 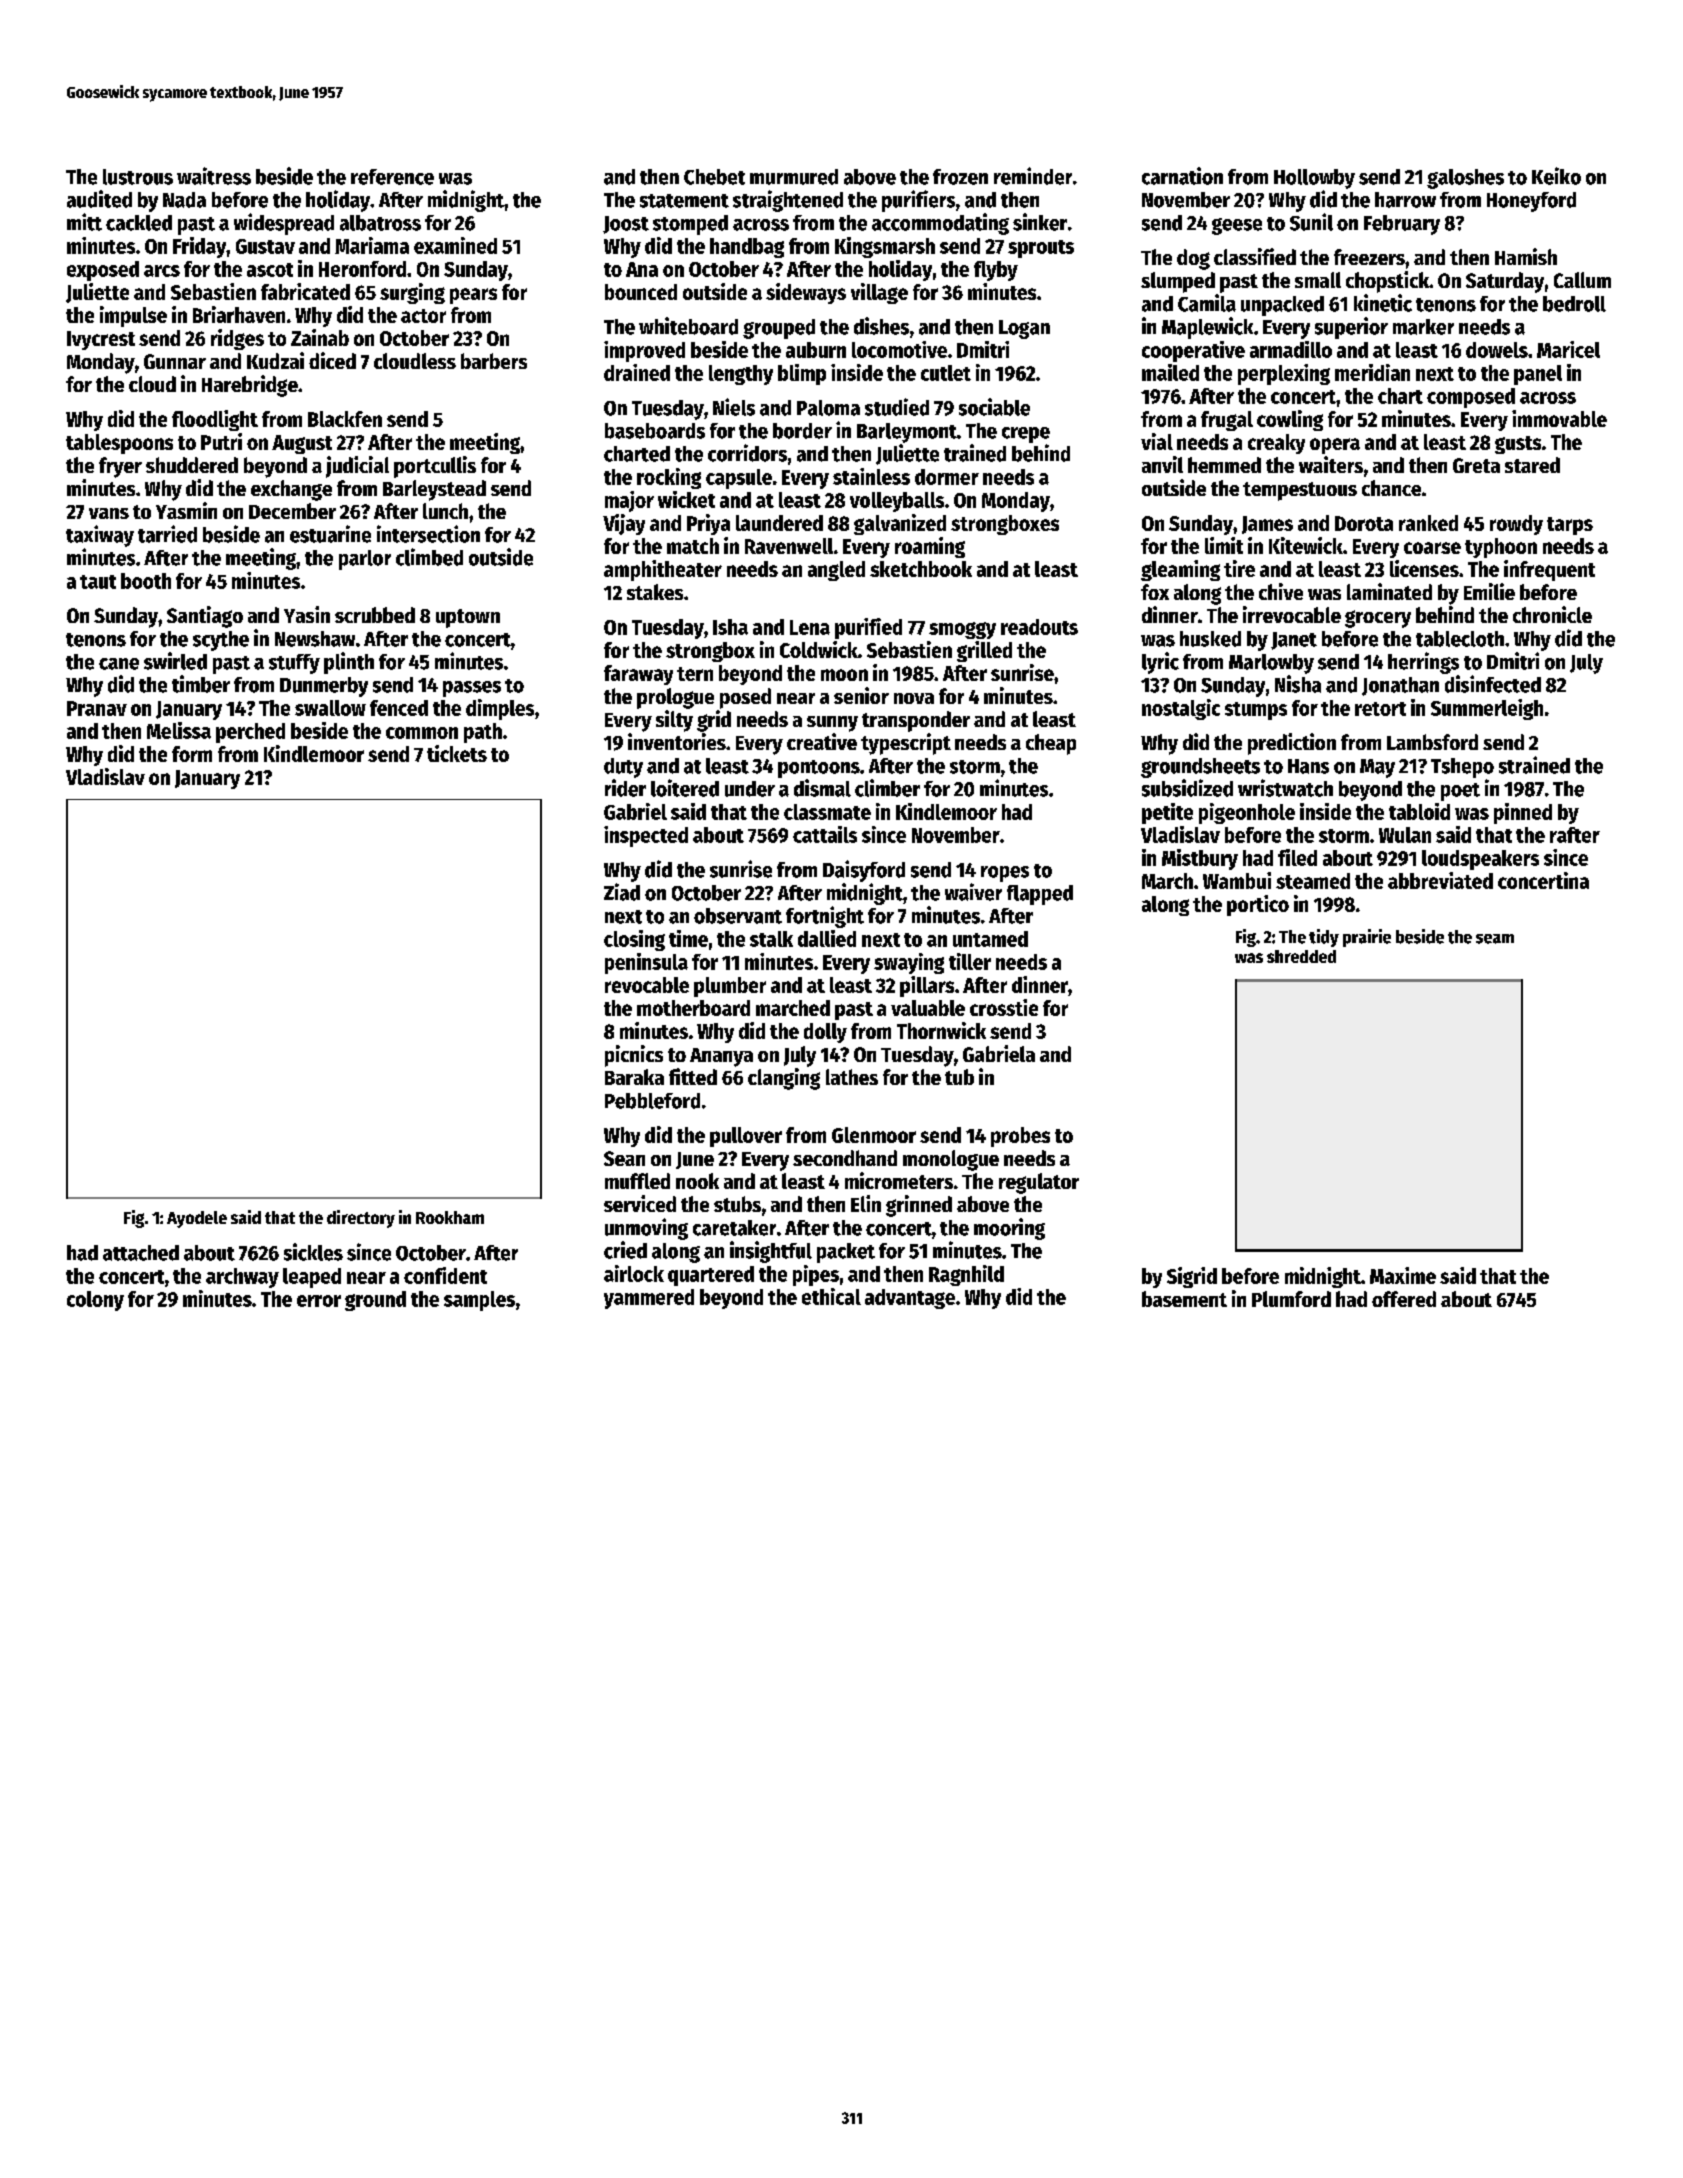 What do you see at coordinates (994, 407) in the page?
I see `sociable` at bounding box center [994, 407].
